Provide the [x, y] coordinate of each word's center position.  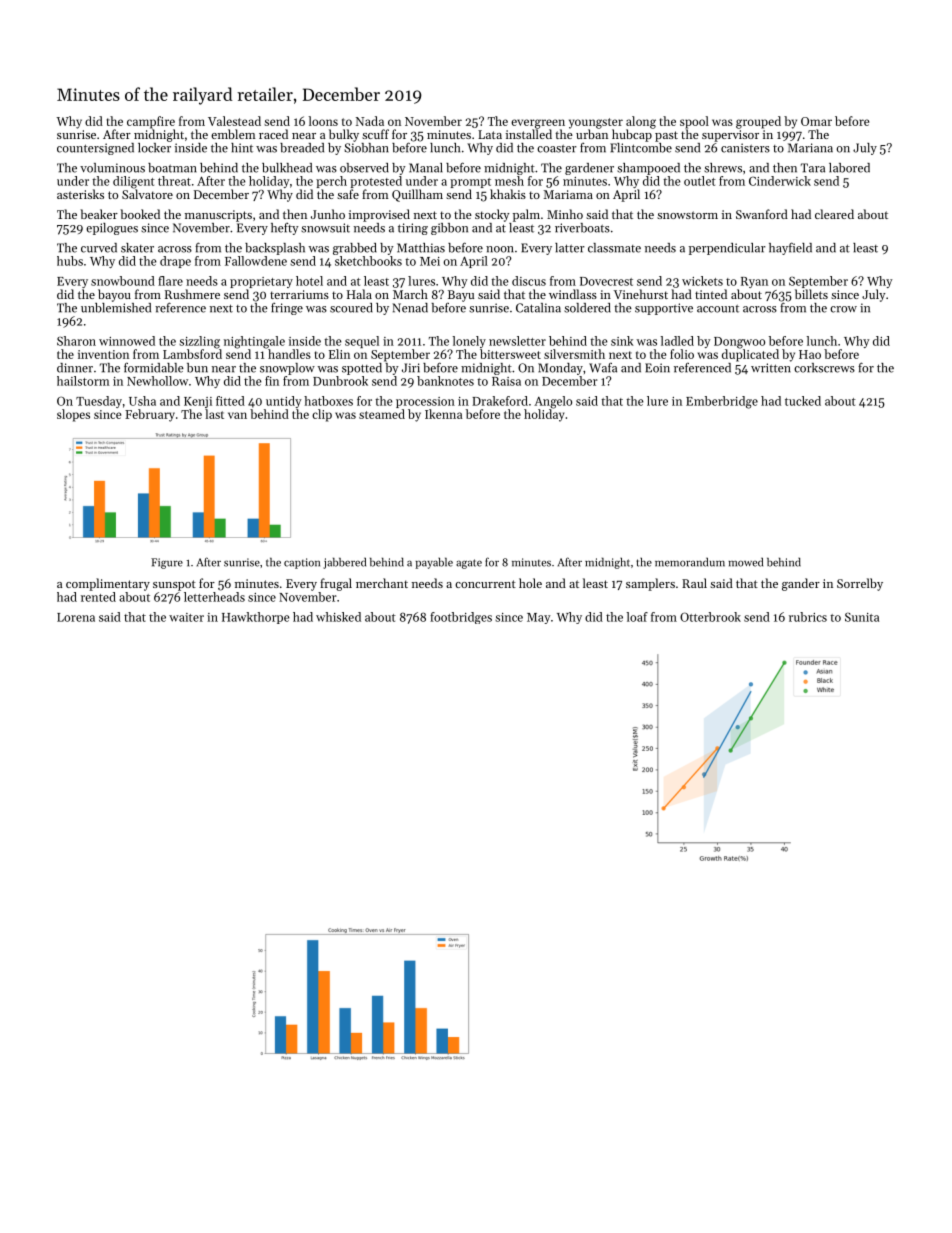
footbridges [461, 618]
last [214, 414]
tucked [803, 401]
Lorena [76, 617]
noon [500, 249]
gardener [589, 169]
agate [469, 564]
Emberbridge [722, 402]
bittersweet [510, 354]
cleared [834, 214]
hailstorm [83, 381]
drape [175, 262]
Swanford [762, 214]
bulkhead [287, 168]
